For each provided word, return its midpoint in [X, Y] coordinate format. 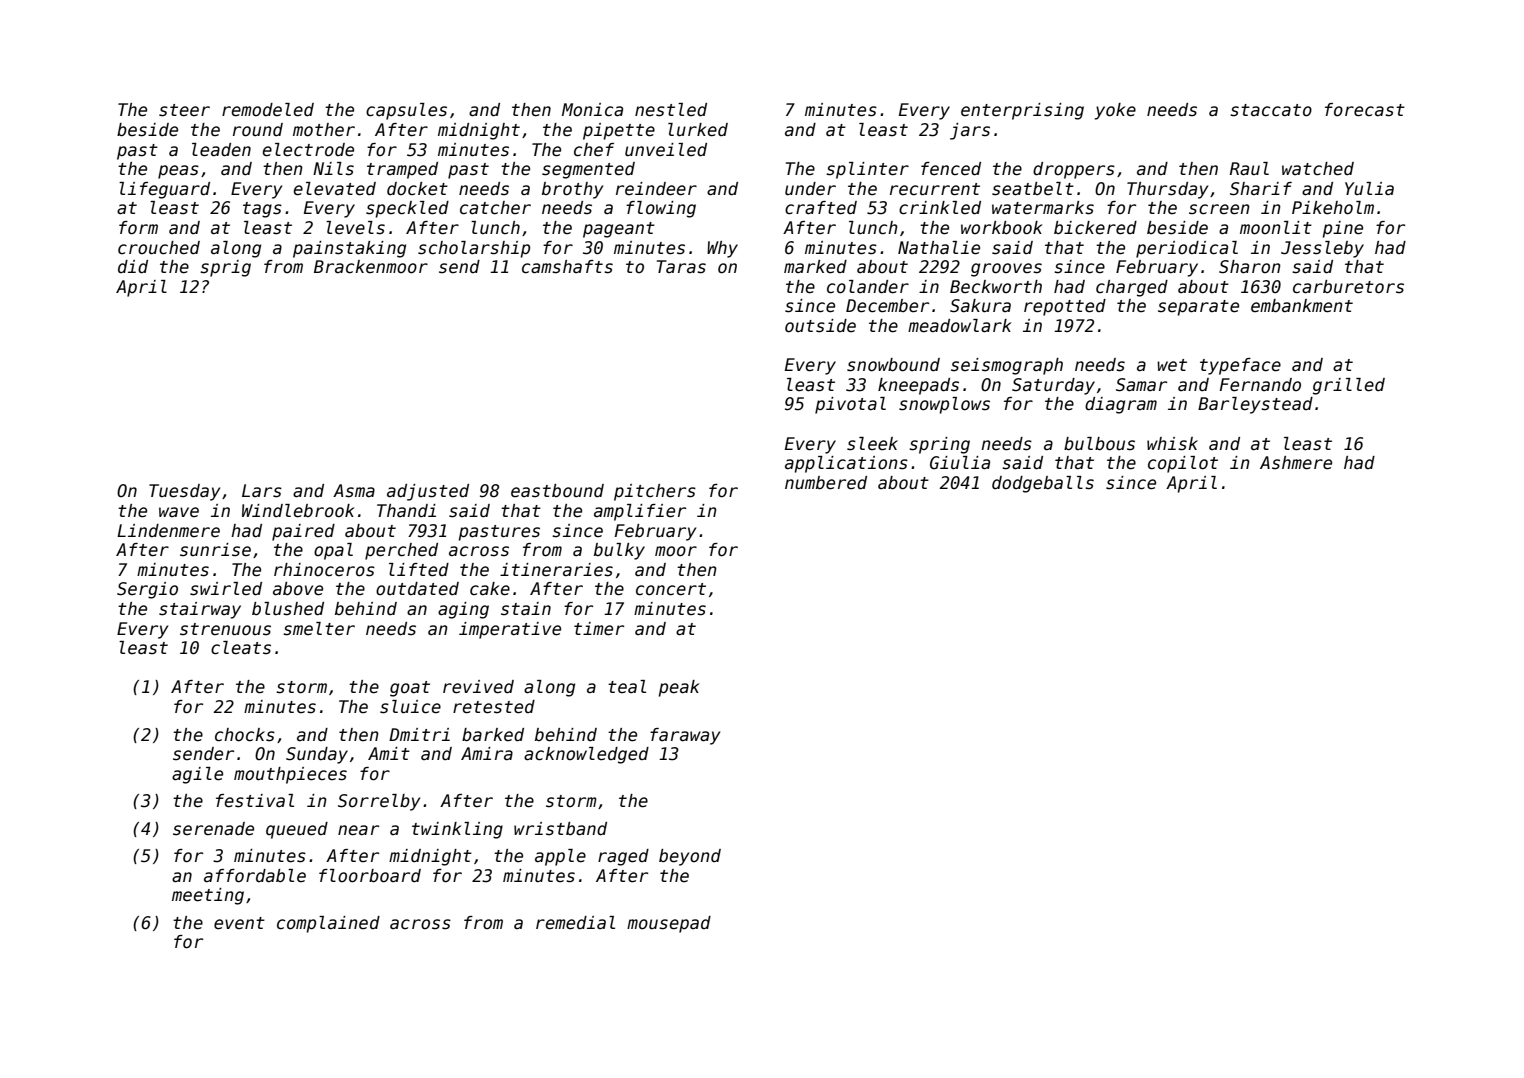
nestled [671, 110]
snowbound [893, 365]
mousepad [669, 924]
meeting [208, 896]
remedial [575, 923]
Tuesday [184, 492]
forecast [1365, 110]
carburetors [1348, 287]
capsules [406, 111]
